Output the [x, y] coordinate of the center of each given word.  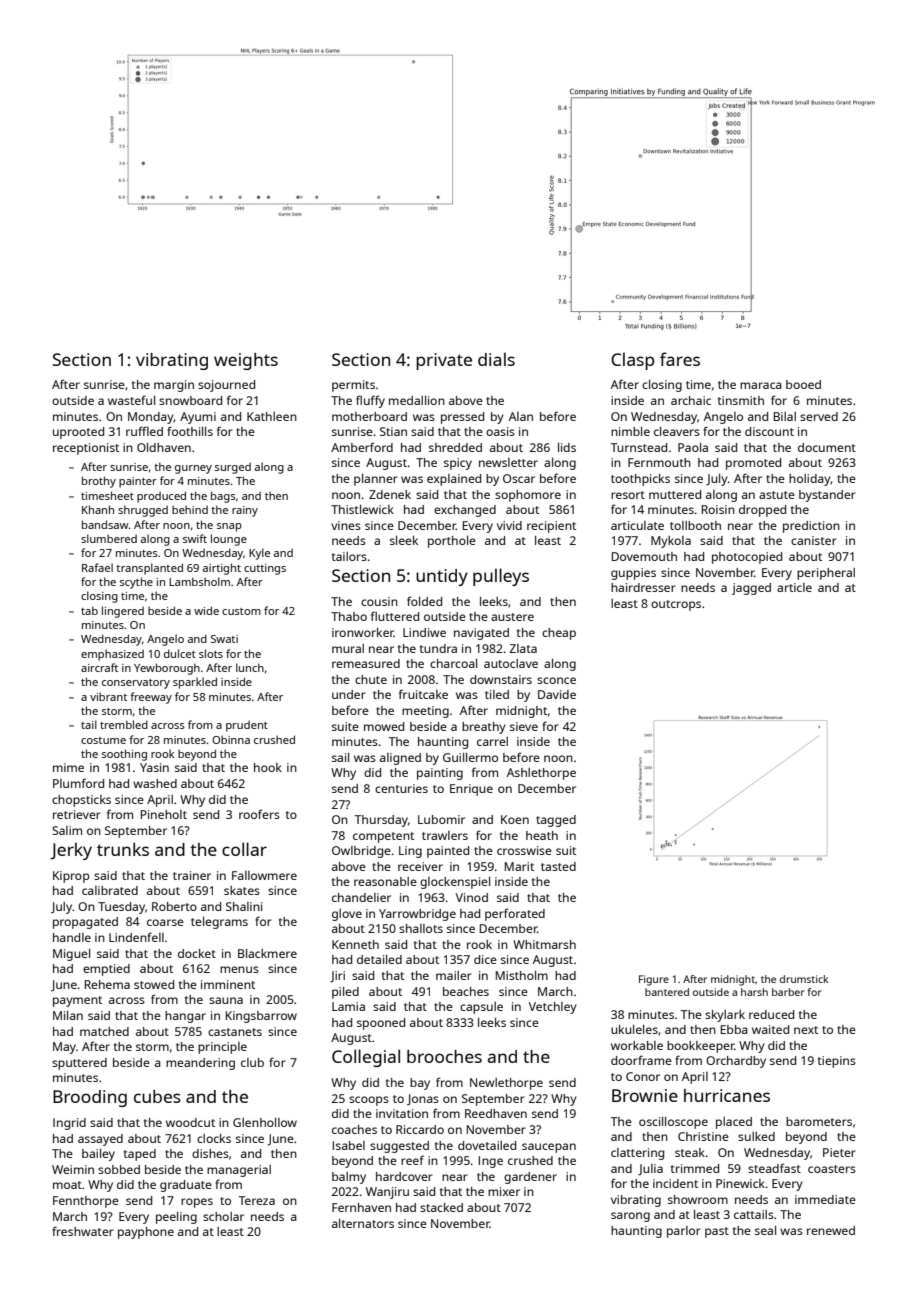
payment [77, 1001]
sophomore [528, 496]
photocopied [747, 558]
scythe [136, 583]
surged [233, 468]
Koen [515, 819]
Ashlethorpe [541, 774]
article [794, 587]
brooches [444, 1056]
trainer [192, 875]
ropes [197, 1203]
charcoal [453, 663]
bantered [667, 992]
